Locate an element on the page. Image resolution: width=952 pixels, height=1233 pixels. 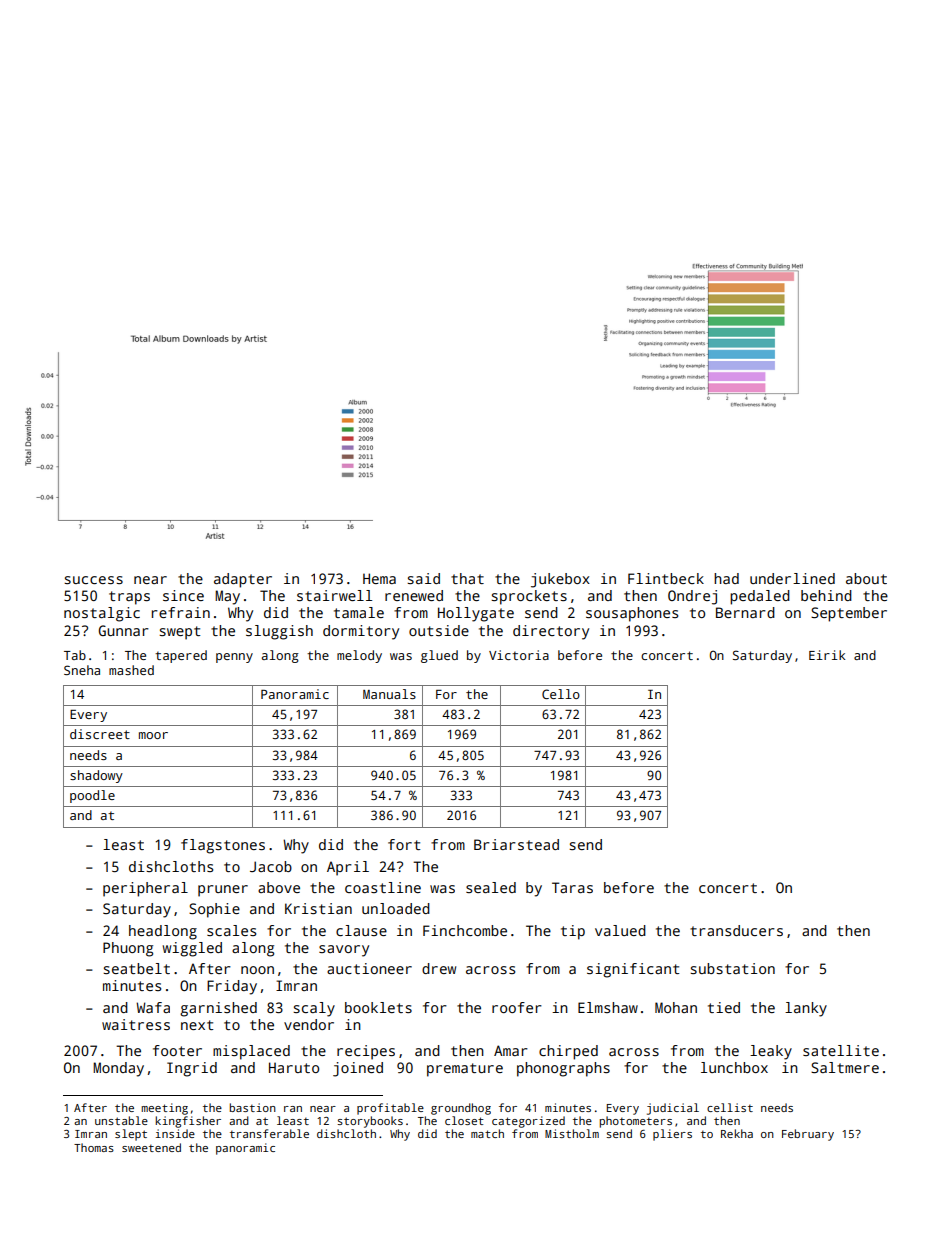
roofer is located at coordinates (517, 1007).
